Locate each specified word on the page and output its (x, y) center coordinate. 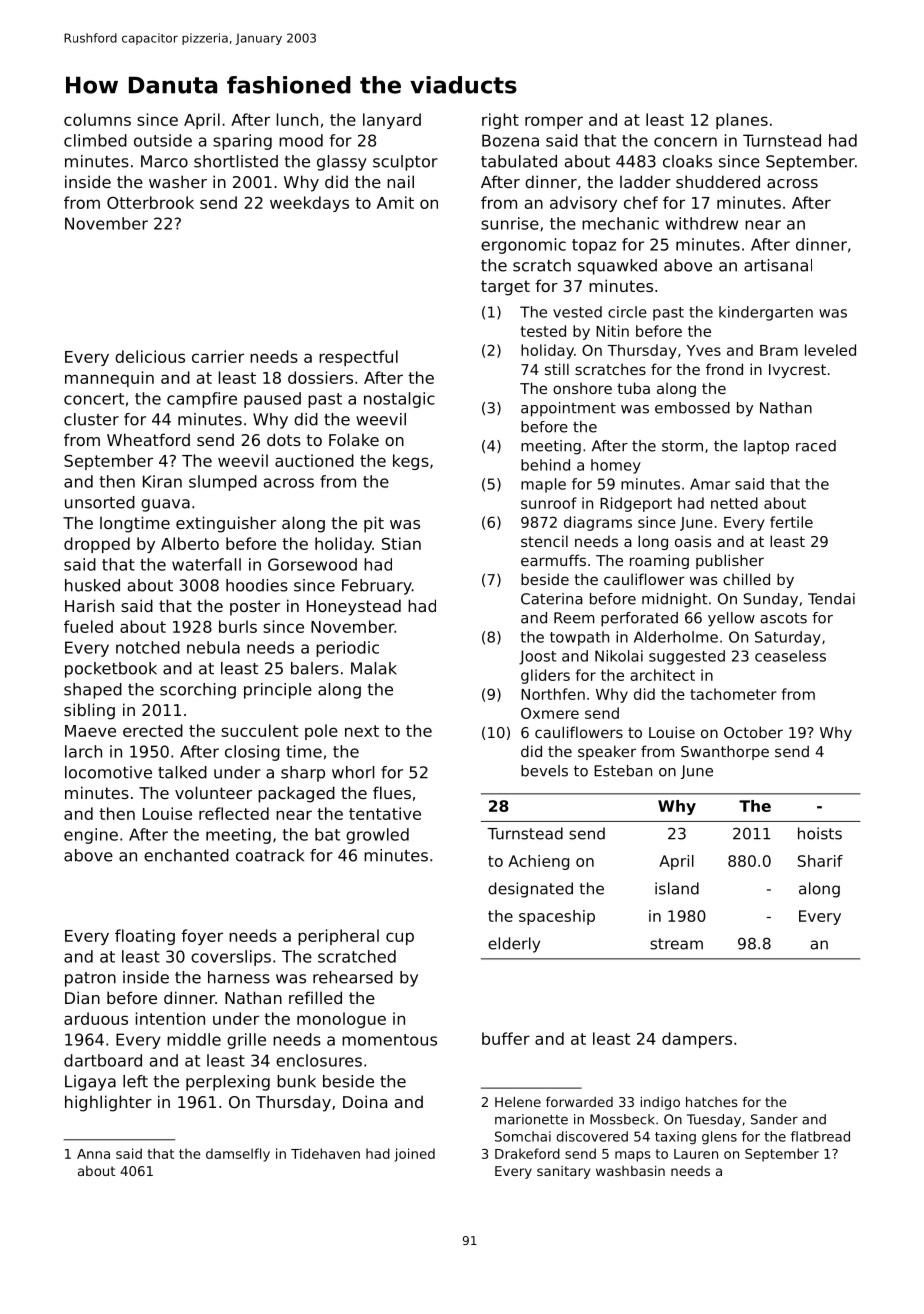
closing (252, 753)
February (377, 587)
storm (682, 446)
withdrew (701, 223)
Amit (395, 202)
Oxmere (550, 713)
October (753, 732)
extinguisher (226, 524)
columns (97, 119)
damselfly (238, 1155)
